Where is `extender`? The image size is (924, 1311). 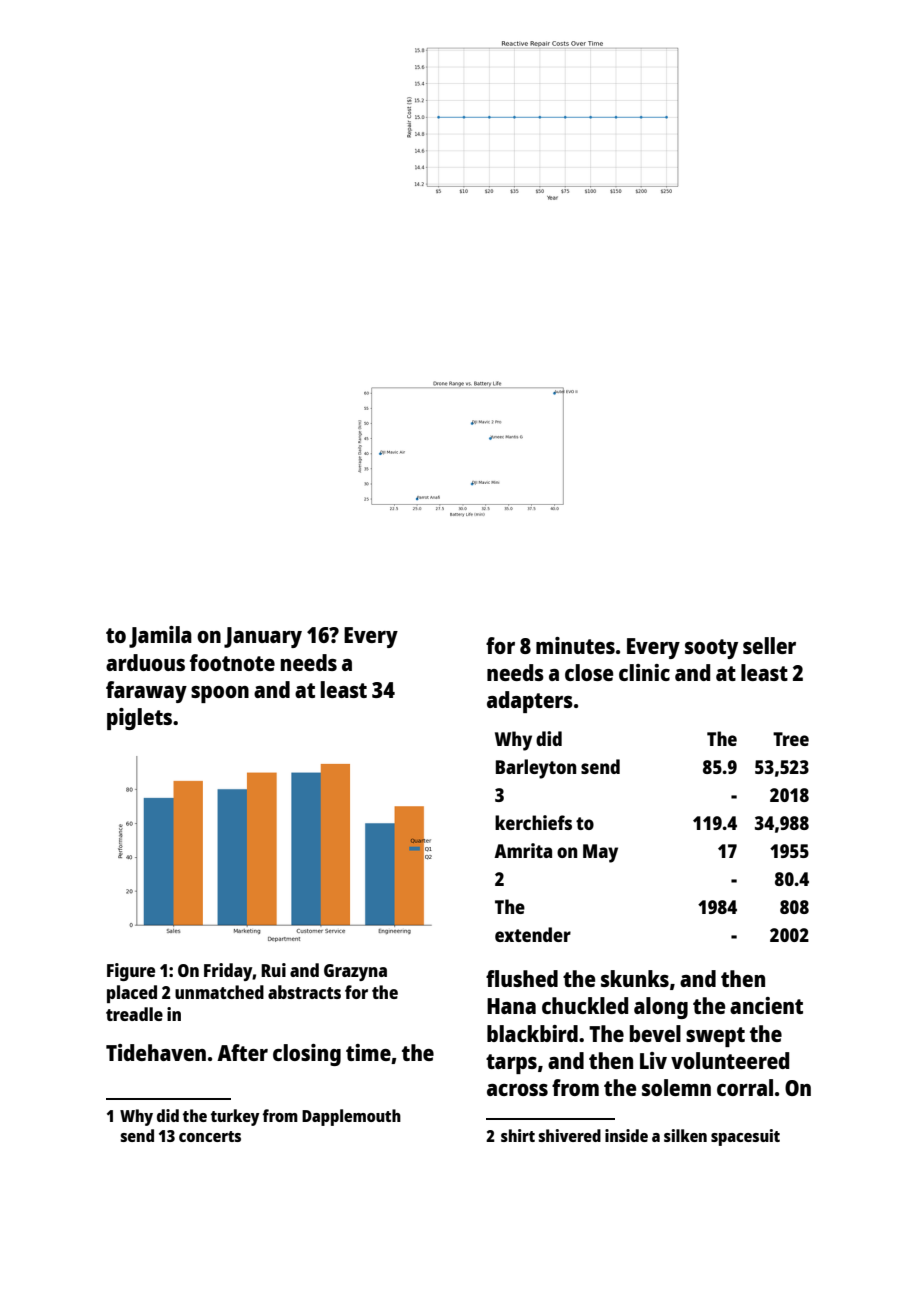
extender is located at coordinates (533, 934).
